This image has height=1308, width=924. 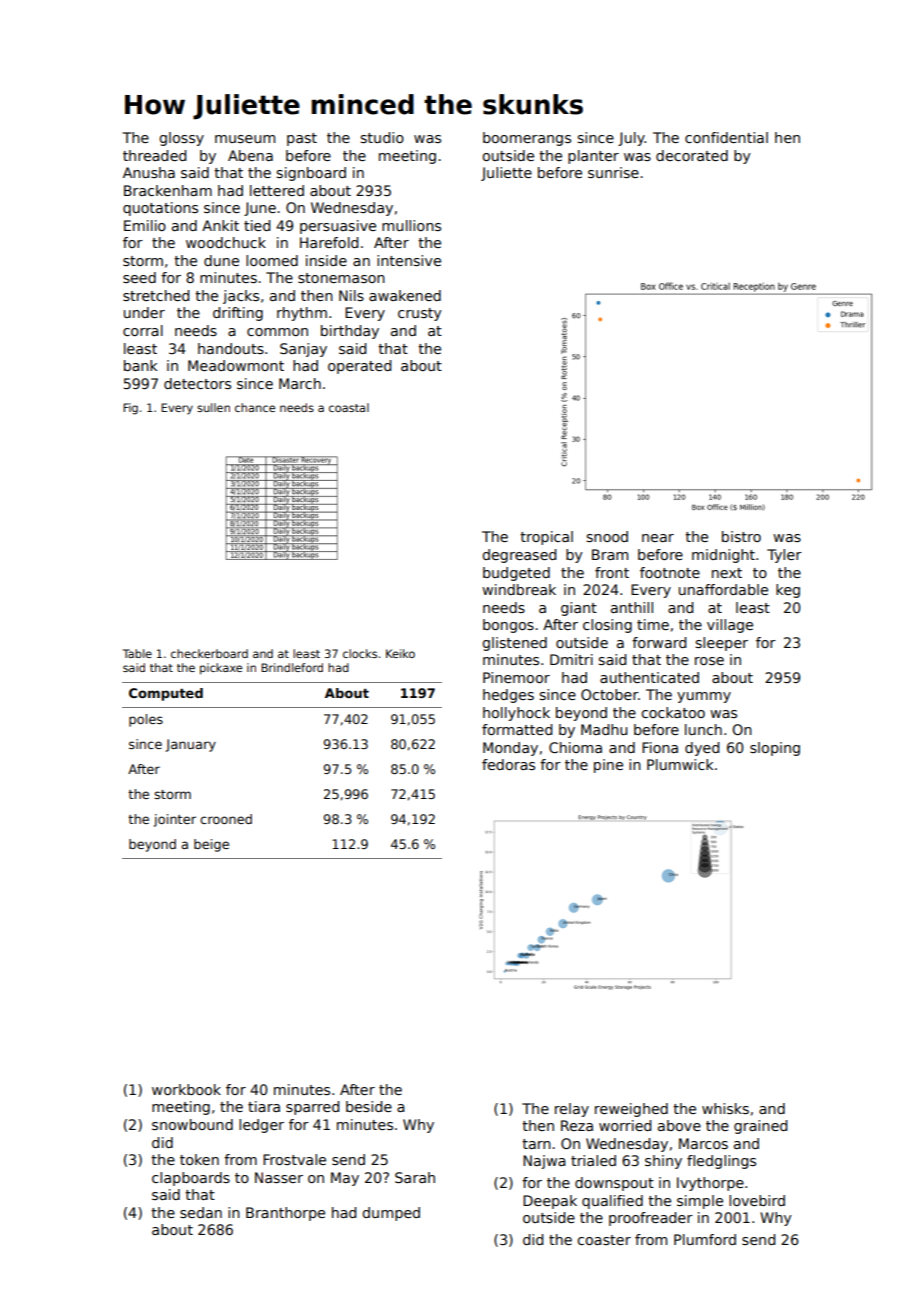 I want to click on boomerangs, so click(x=527, y=139).
